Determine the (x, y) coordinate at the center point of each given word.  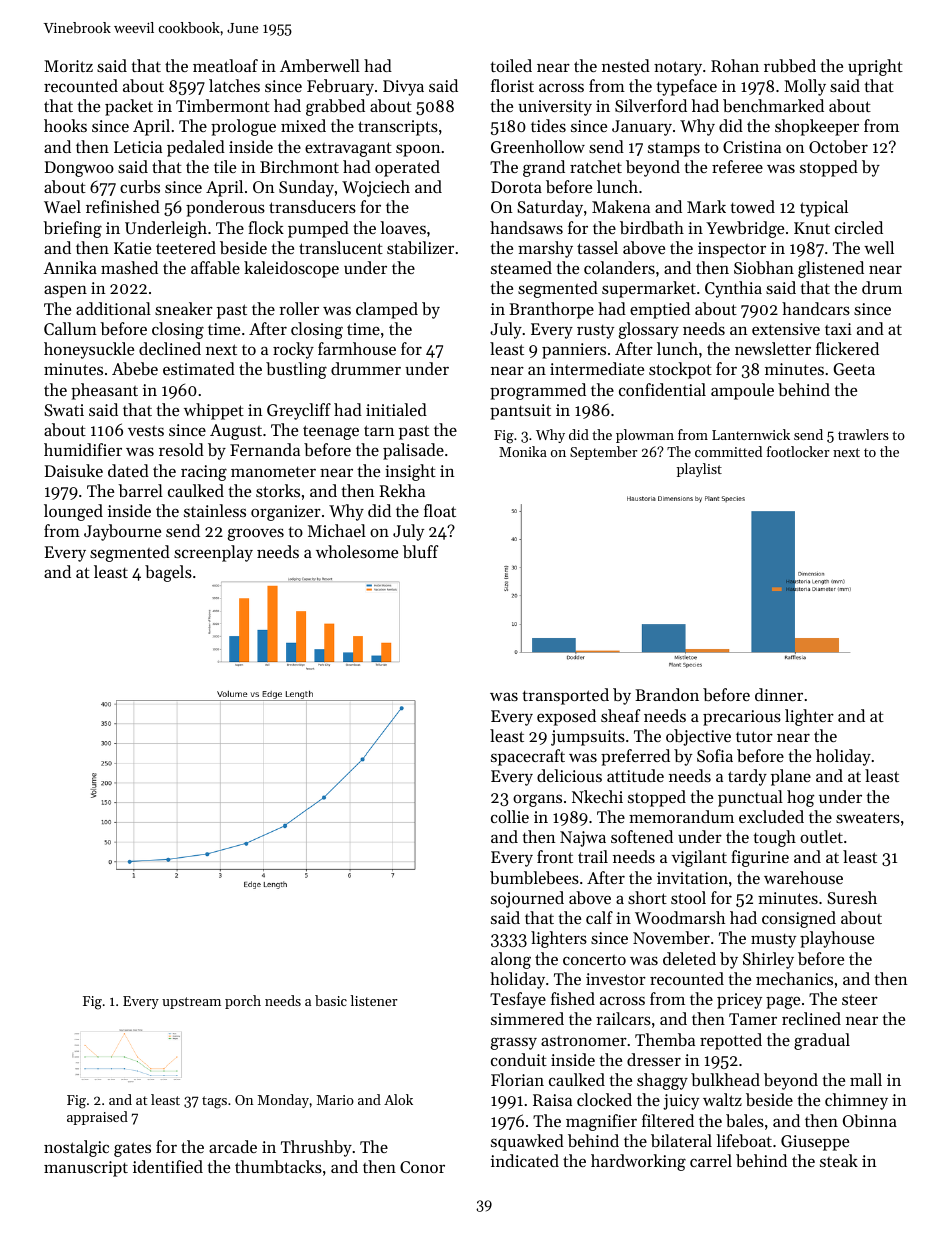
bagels (168, 573)
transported (565, 696)
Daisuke (74, 470)
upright (875, 67)
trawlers (863, 434)
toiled (511, 65)
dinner (779, 694)
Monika (523, 451)
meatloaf (225, 65)
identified (168, 1166)
